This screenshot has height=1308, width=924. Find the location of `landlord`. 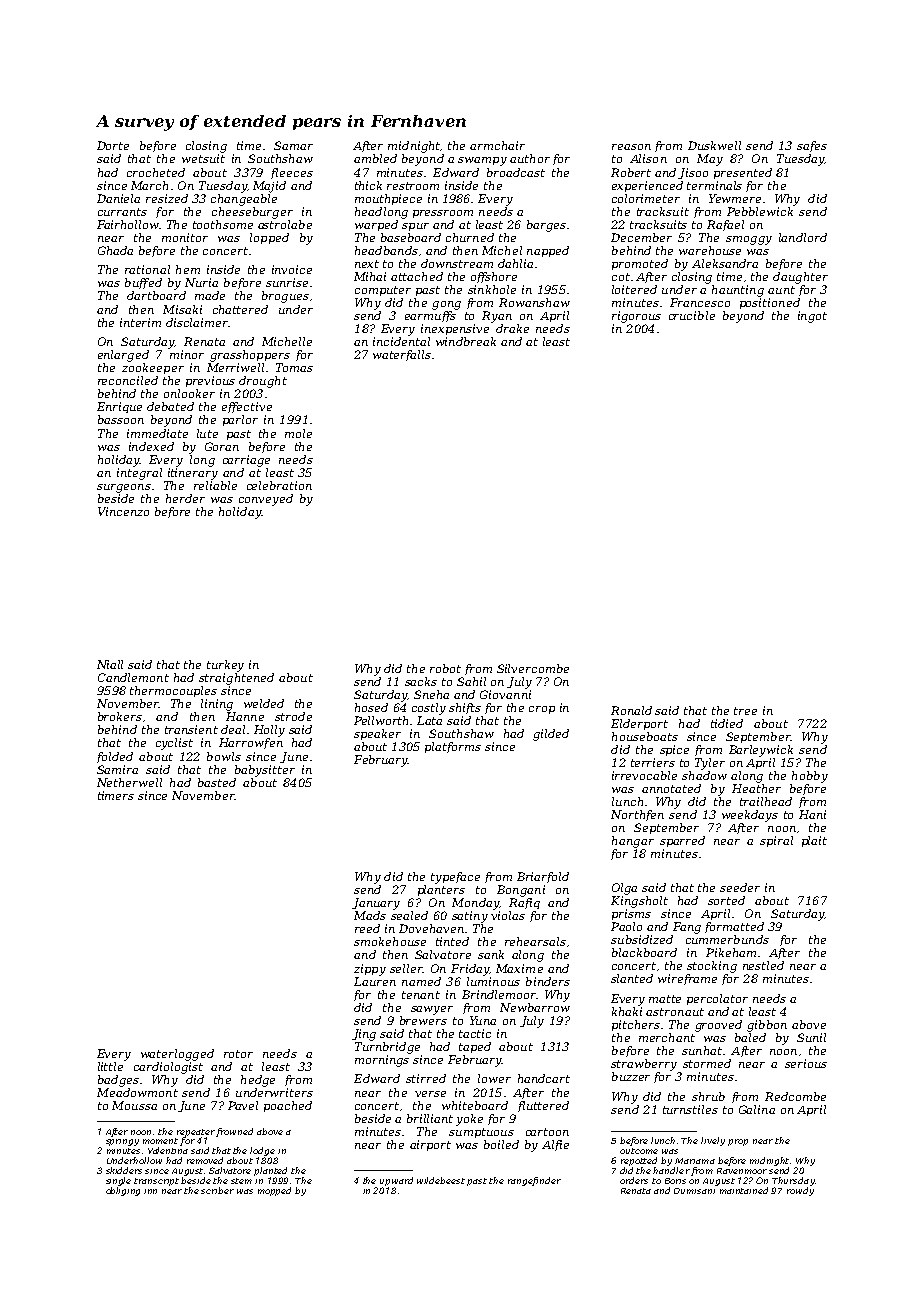

landlord is located at coordinates (803, 237).
